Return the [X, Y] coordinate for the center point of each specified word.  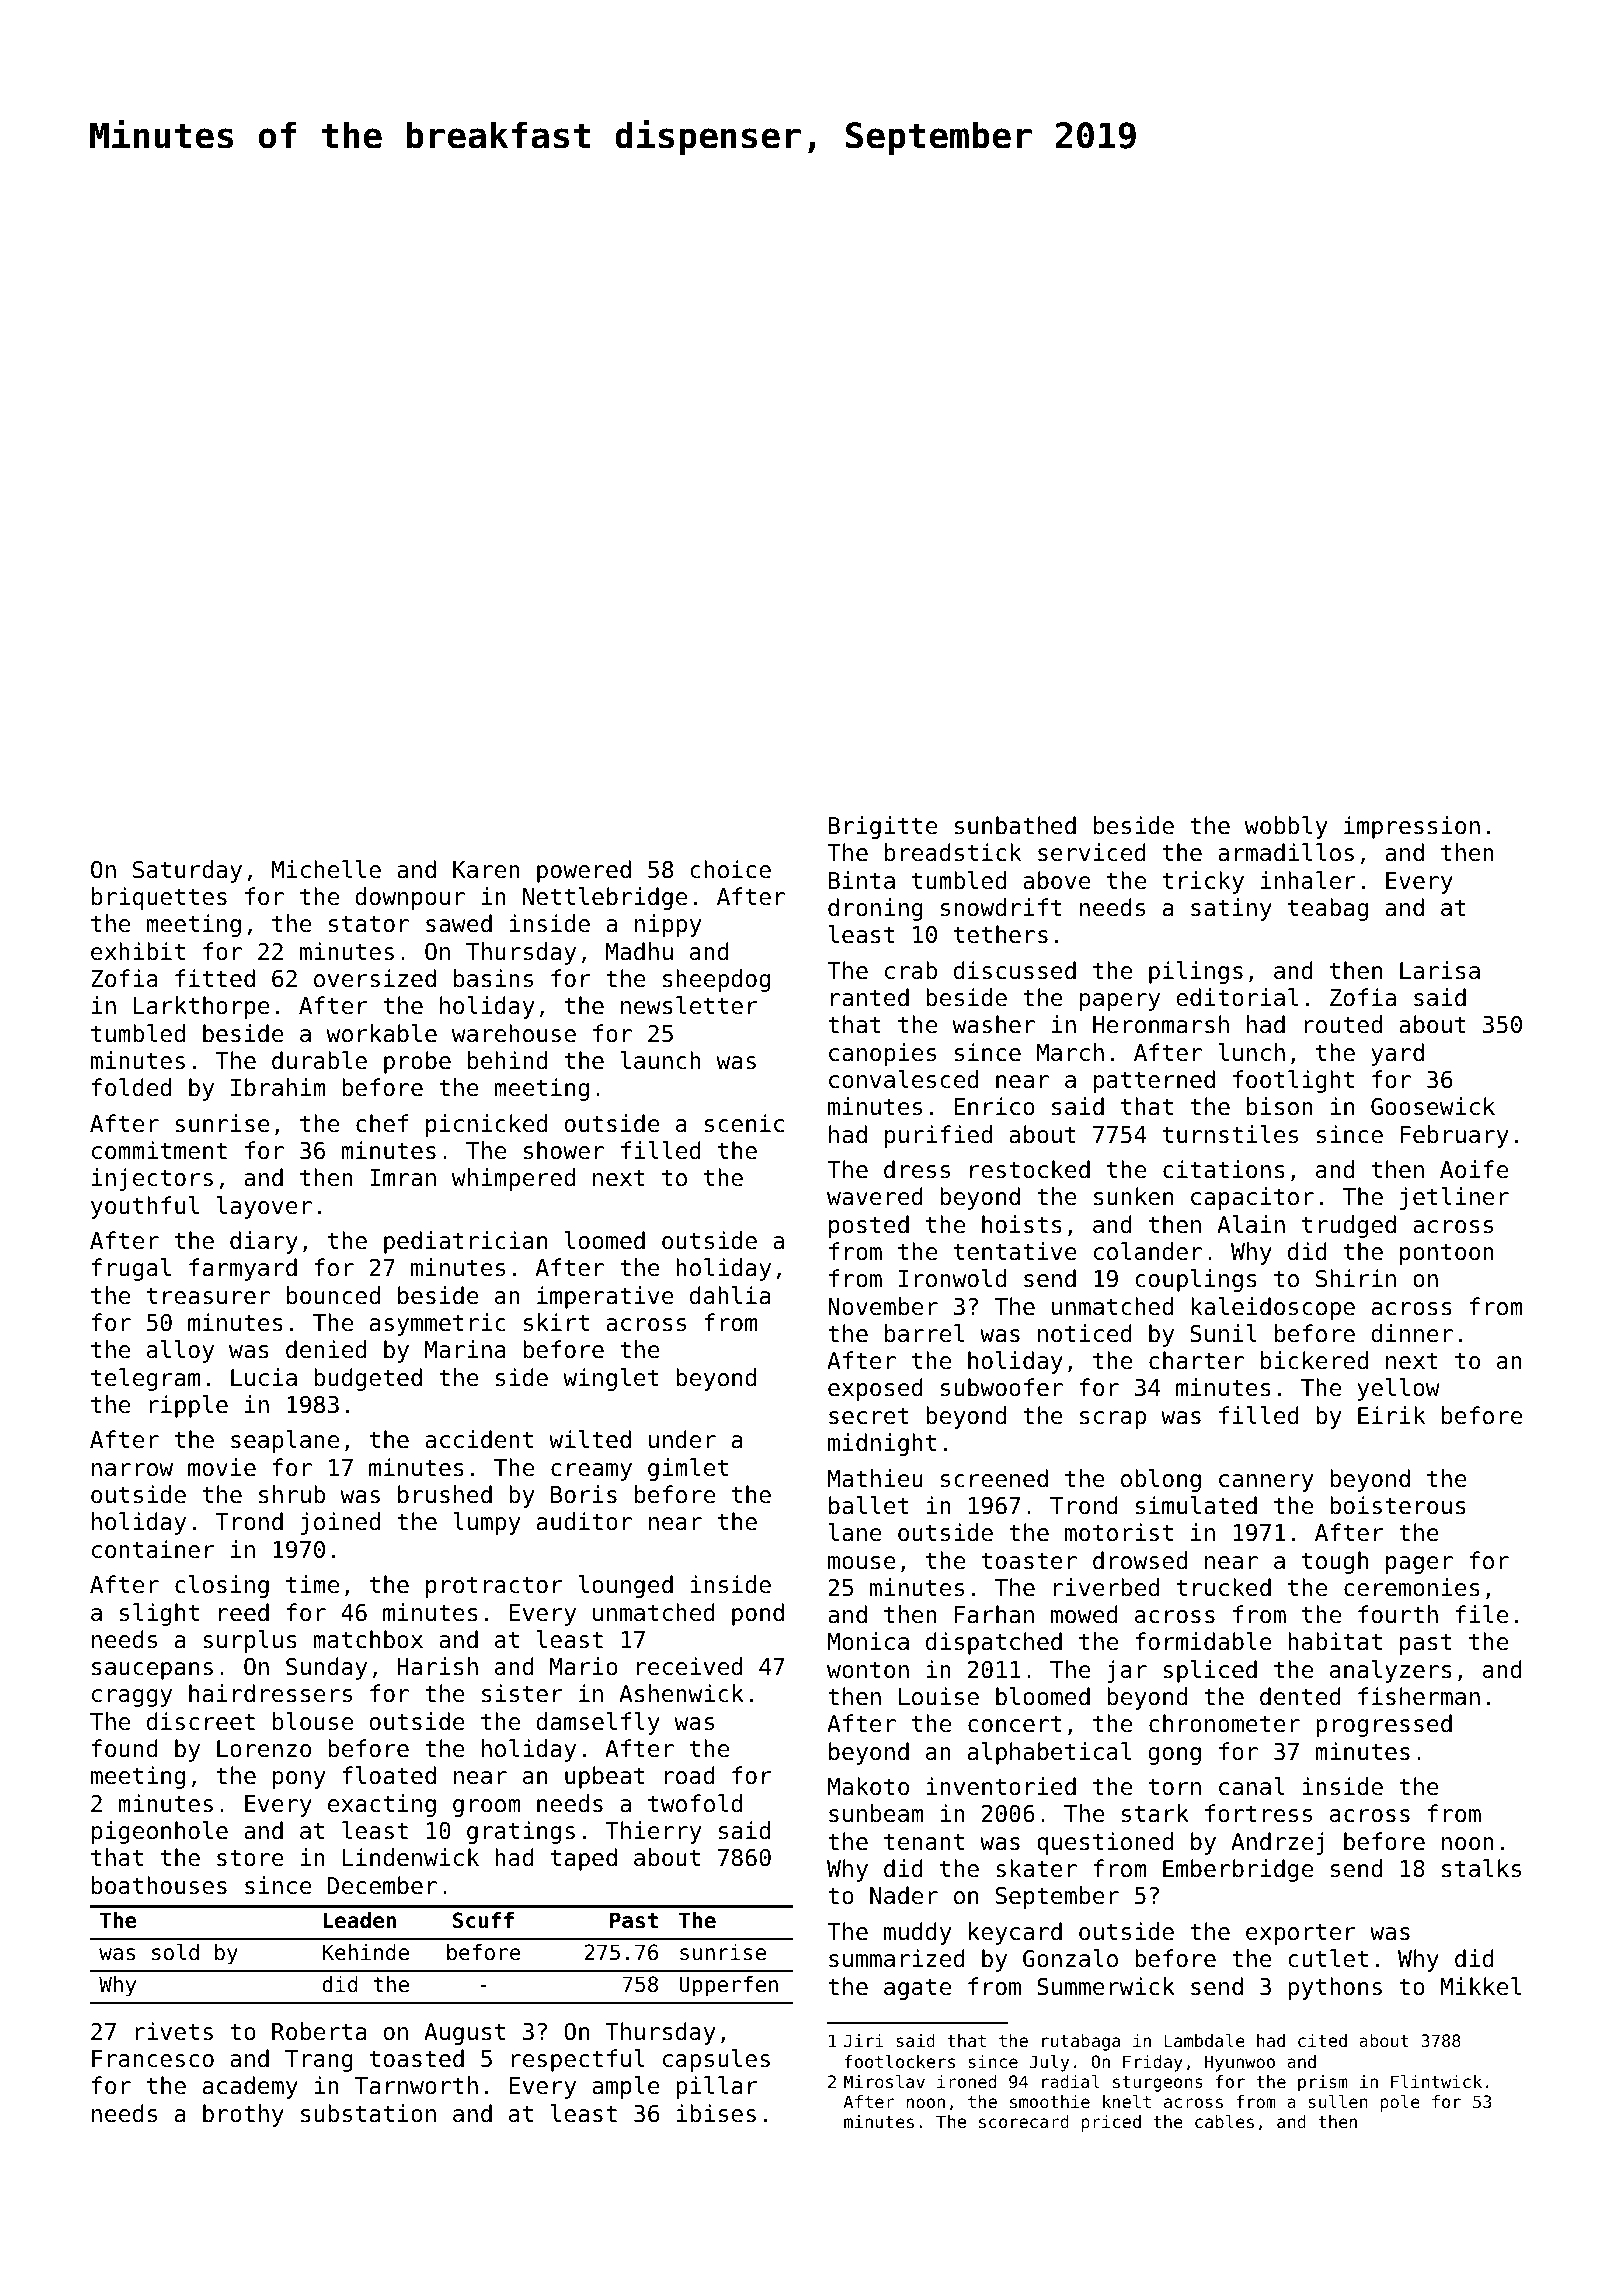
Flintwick [1436, 2081]
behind [507, 1060]
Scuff [483, 1920]
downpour [410, 898]
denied [326, 1349]
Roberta [319, 2031]
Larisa [1440, 970]
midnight [882, 1444]
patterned [1154, 1081]
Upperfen [728, 1986]
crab [911, 970]
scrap [1113, 1420]
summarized [897, 1958]
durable [319, 1060]
